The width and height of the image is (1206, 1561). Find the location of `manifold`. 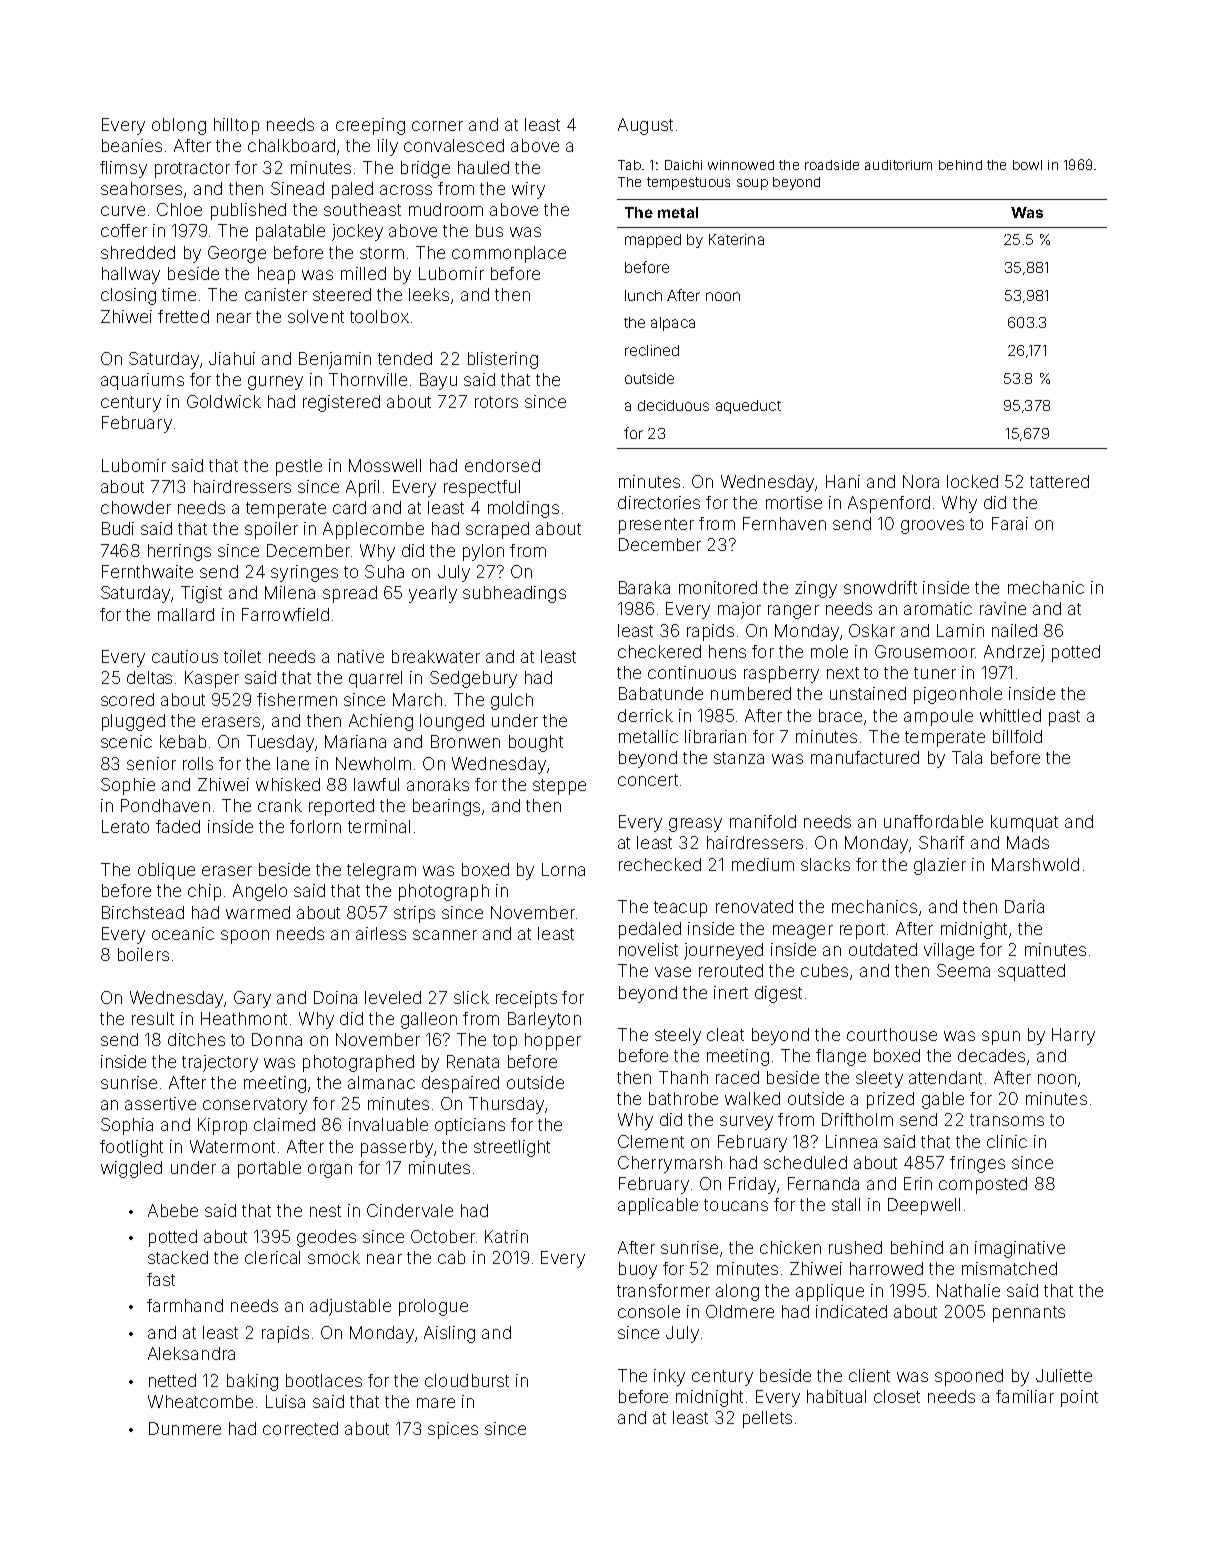

manifold is located at coordinates (763, 821).
